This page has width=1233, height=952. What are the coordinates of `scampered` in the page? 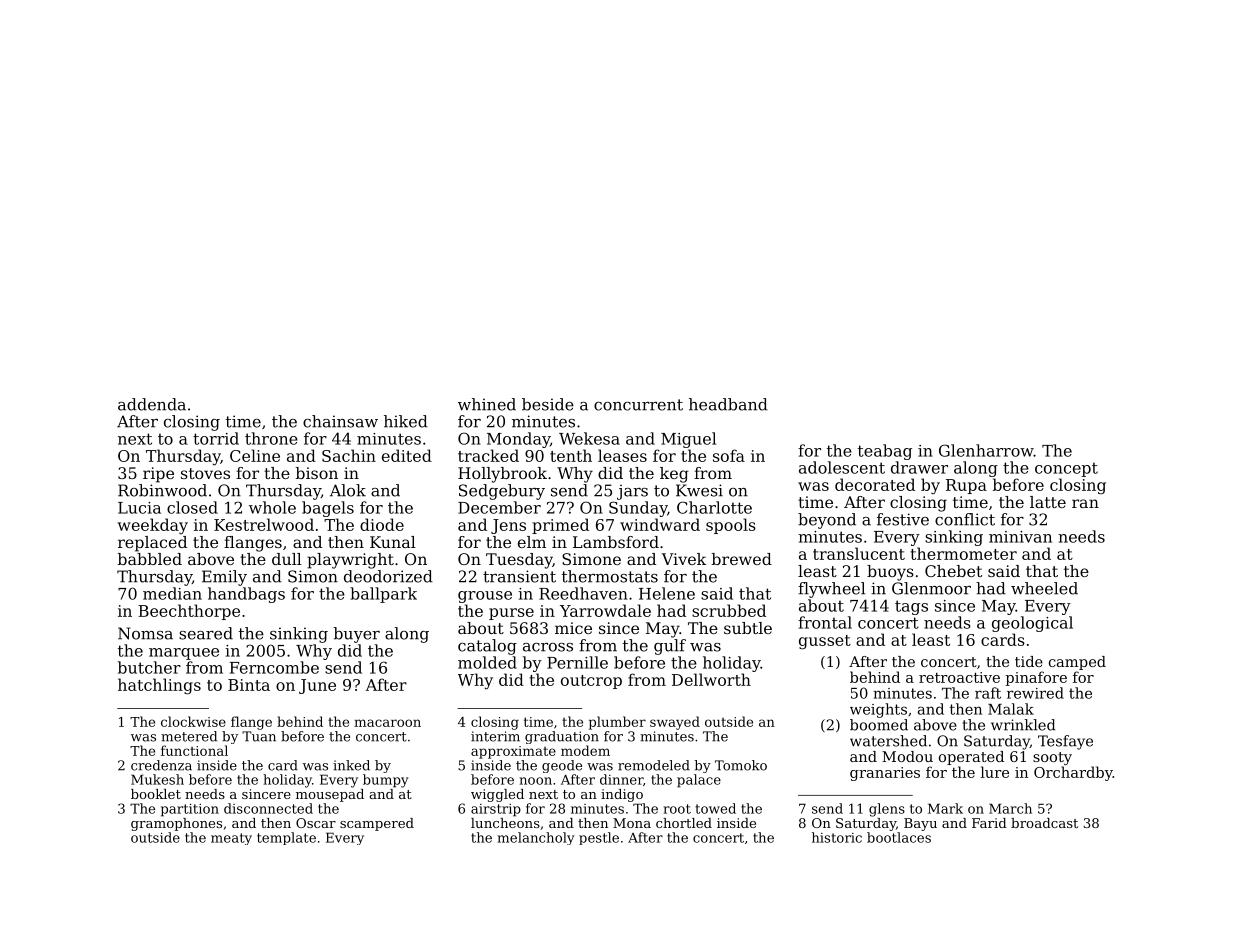 It's located at (377, 824).
